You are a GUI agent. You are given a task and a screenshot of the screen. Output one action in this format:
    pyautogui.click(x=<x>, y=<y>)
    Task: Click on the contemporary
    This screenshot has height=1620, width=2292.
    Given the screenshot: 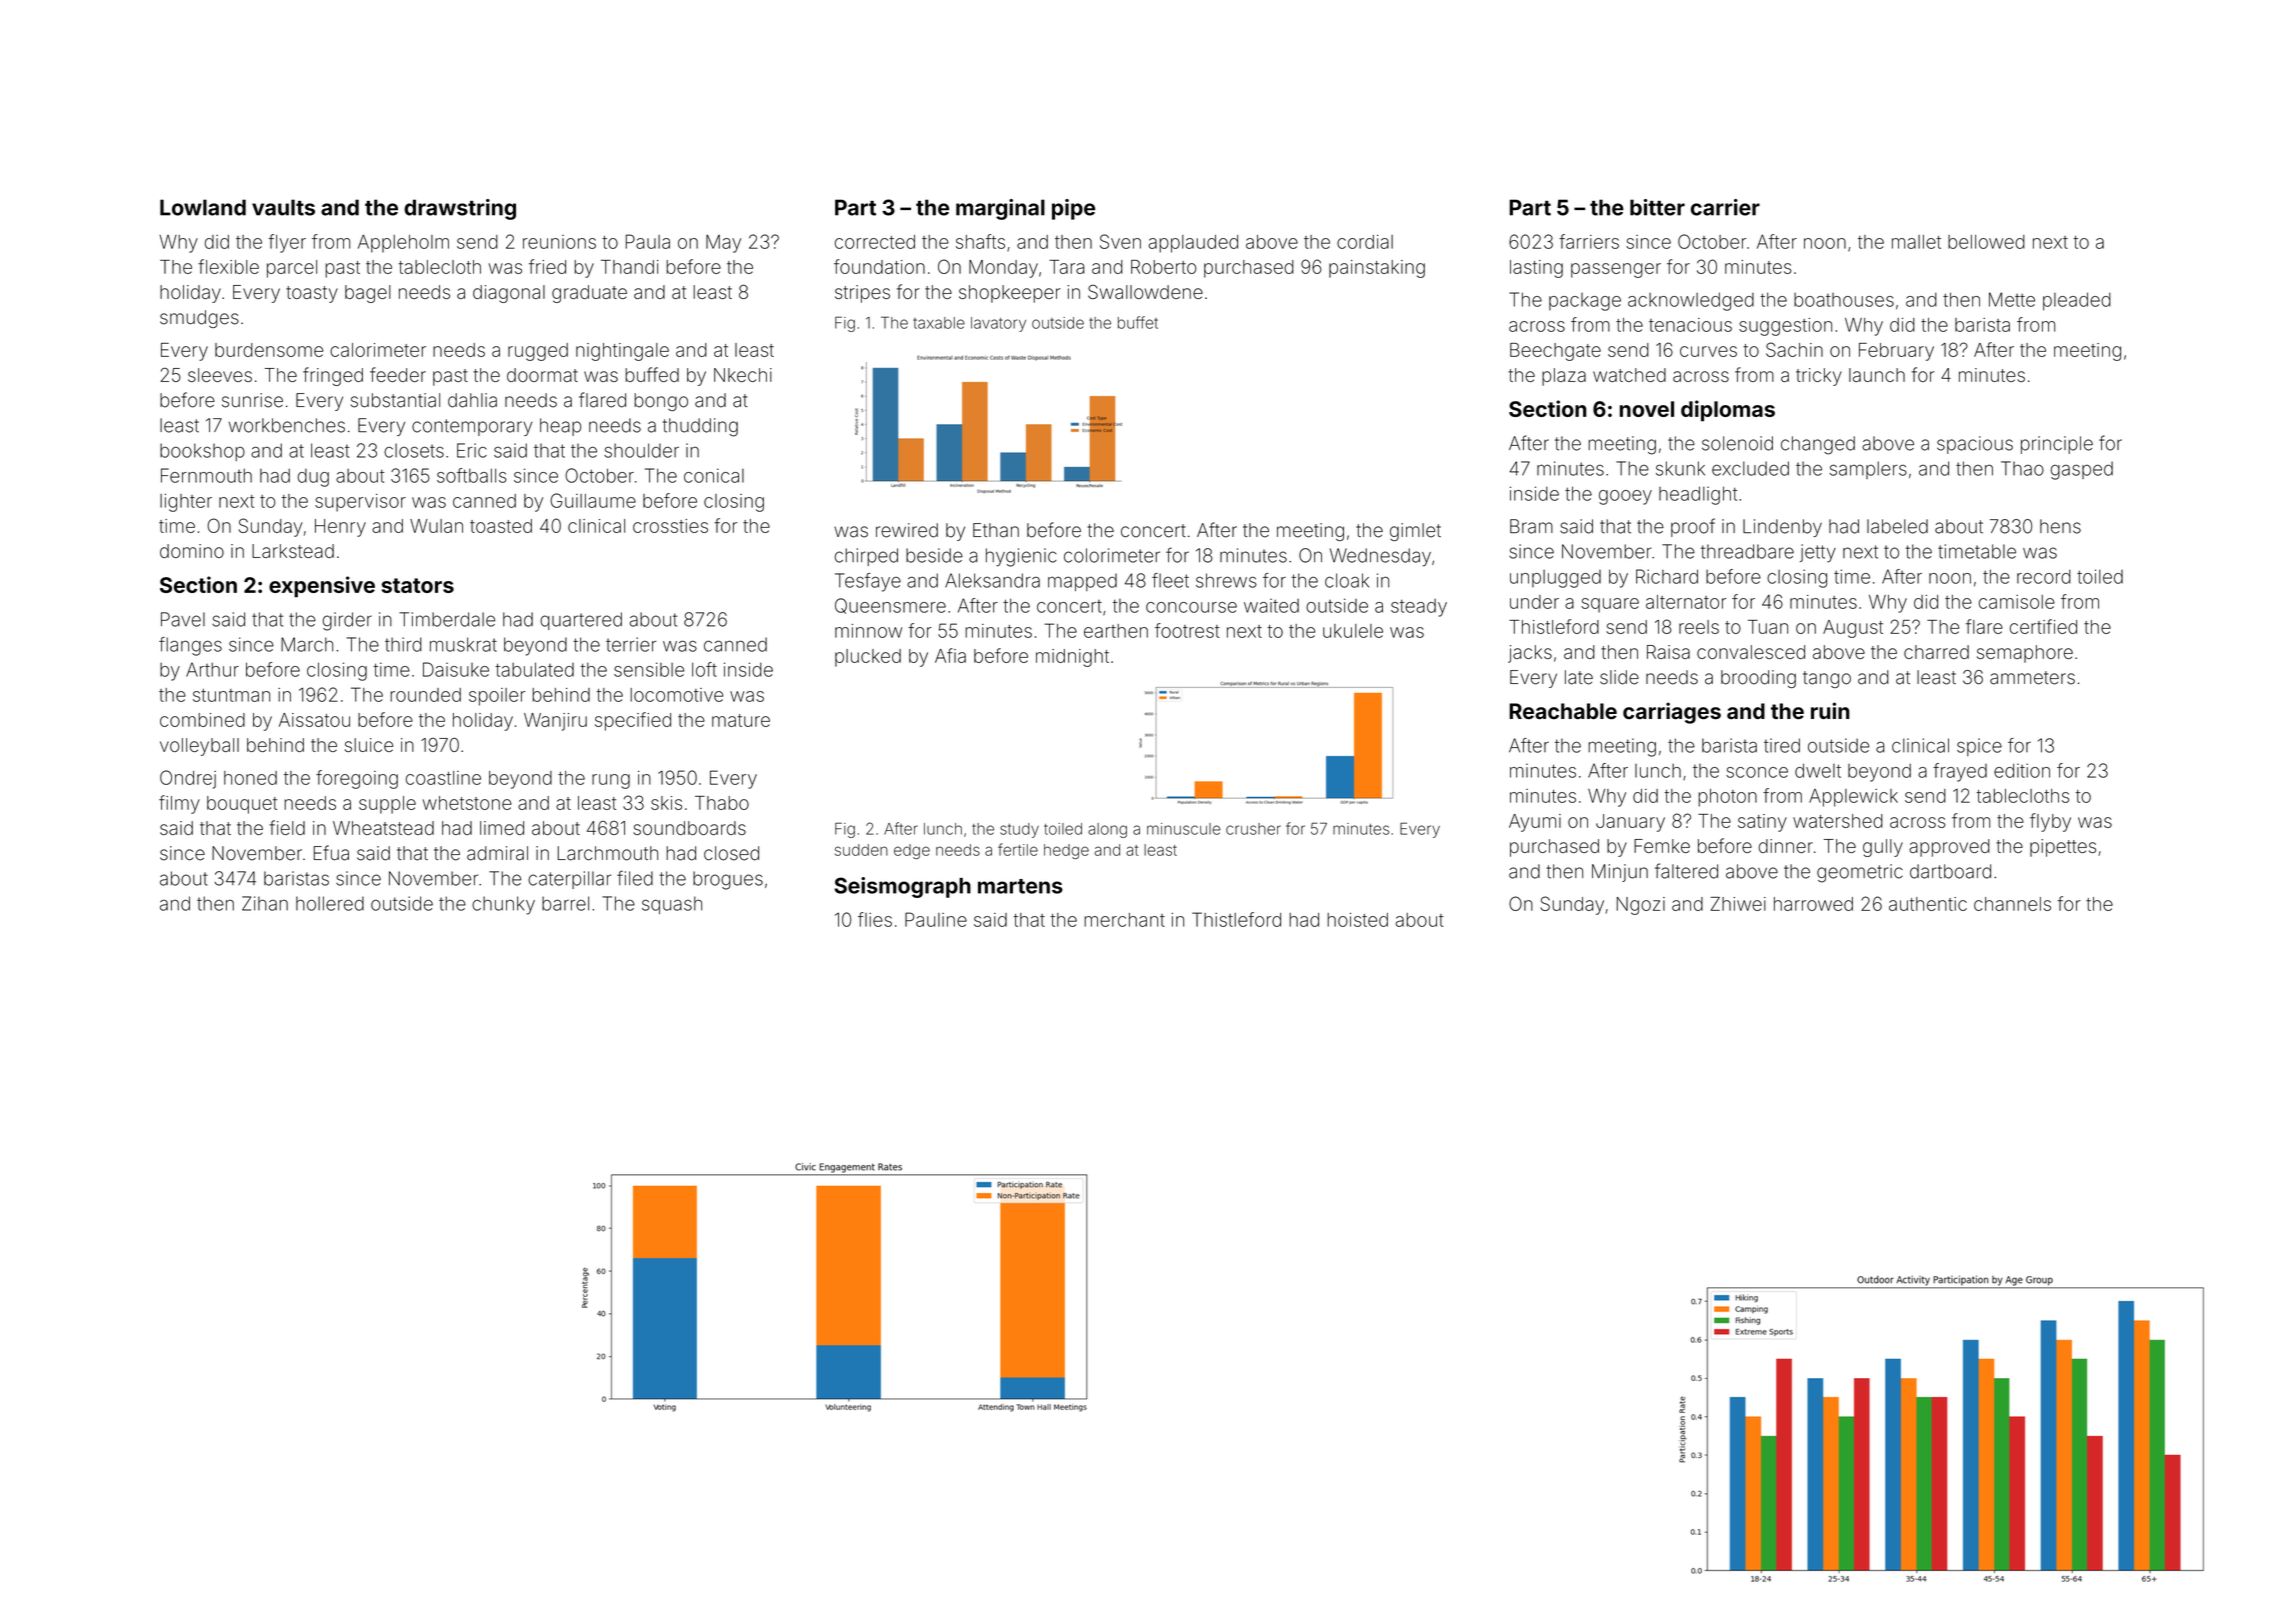 What is the action you would take?
    pyautogui.click(x=472, y=427)
